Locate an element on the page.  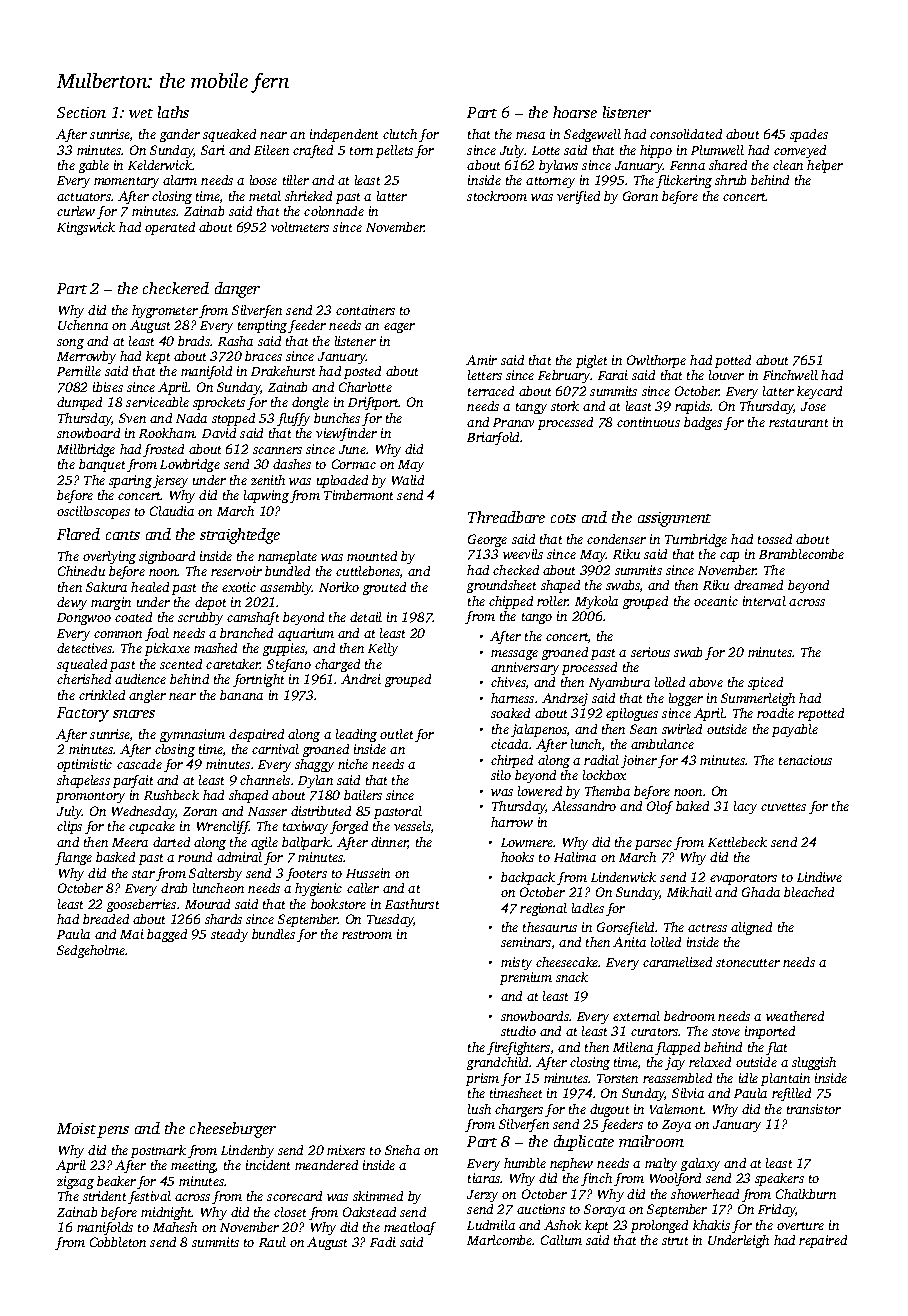
bundled is located at coordinates (287, 571).
